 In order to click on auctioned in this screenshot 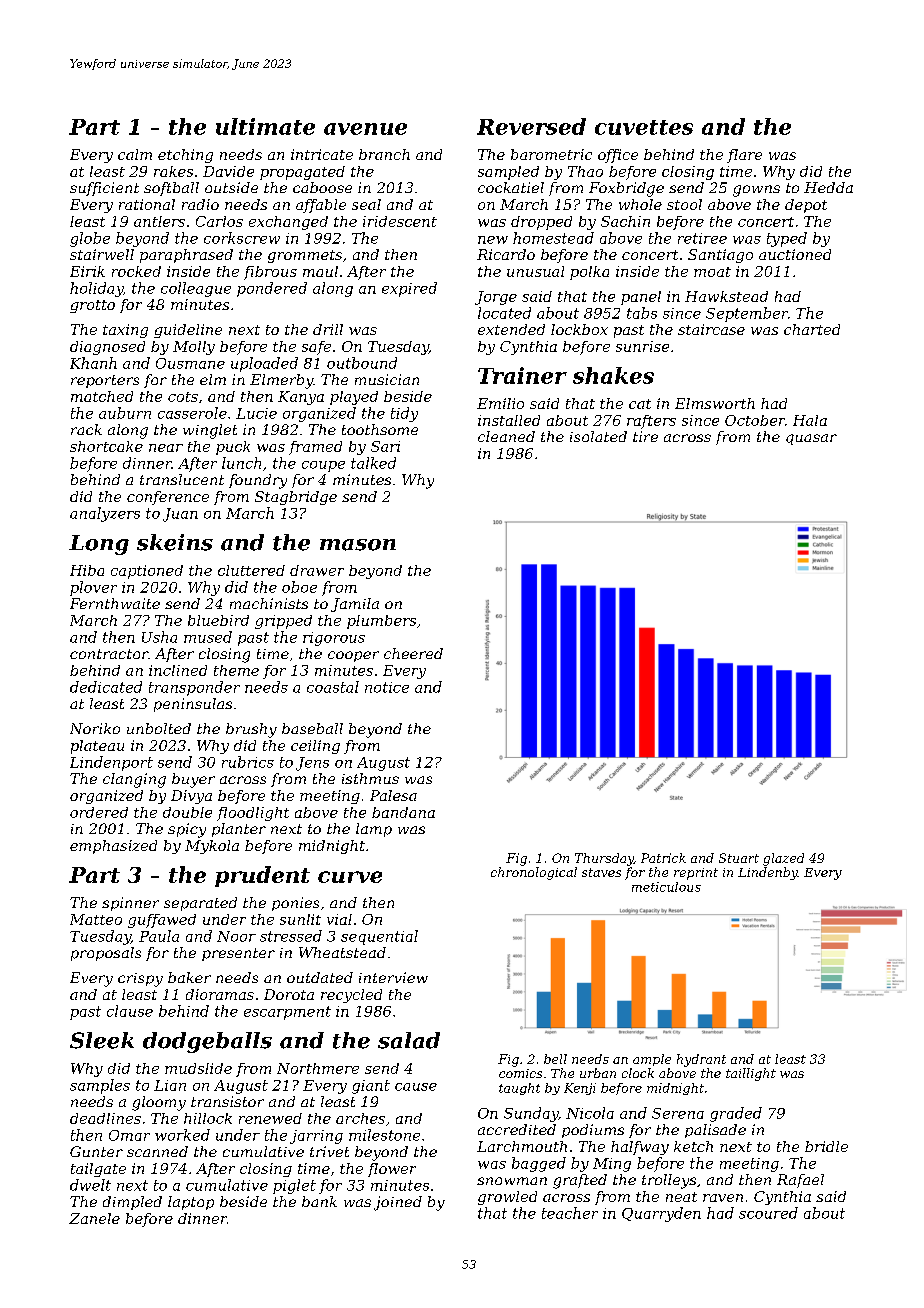, I will do `click(795, 254)`.
